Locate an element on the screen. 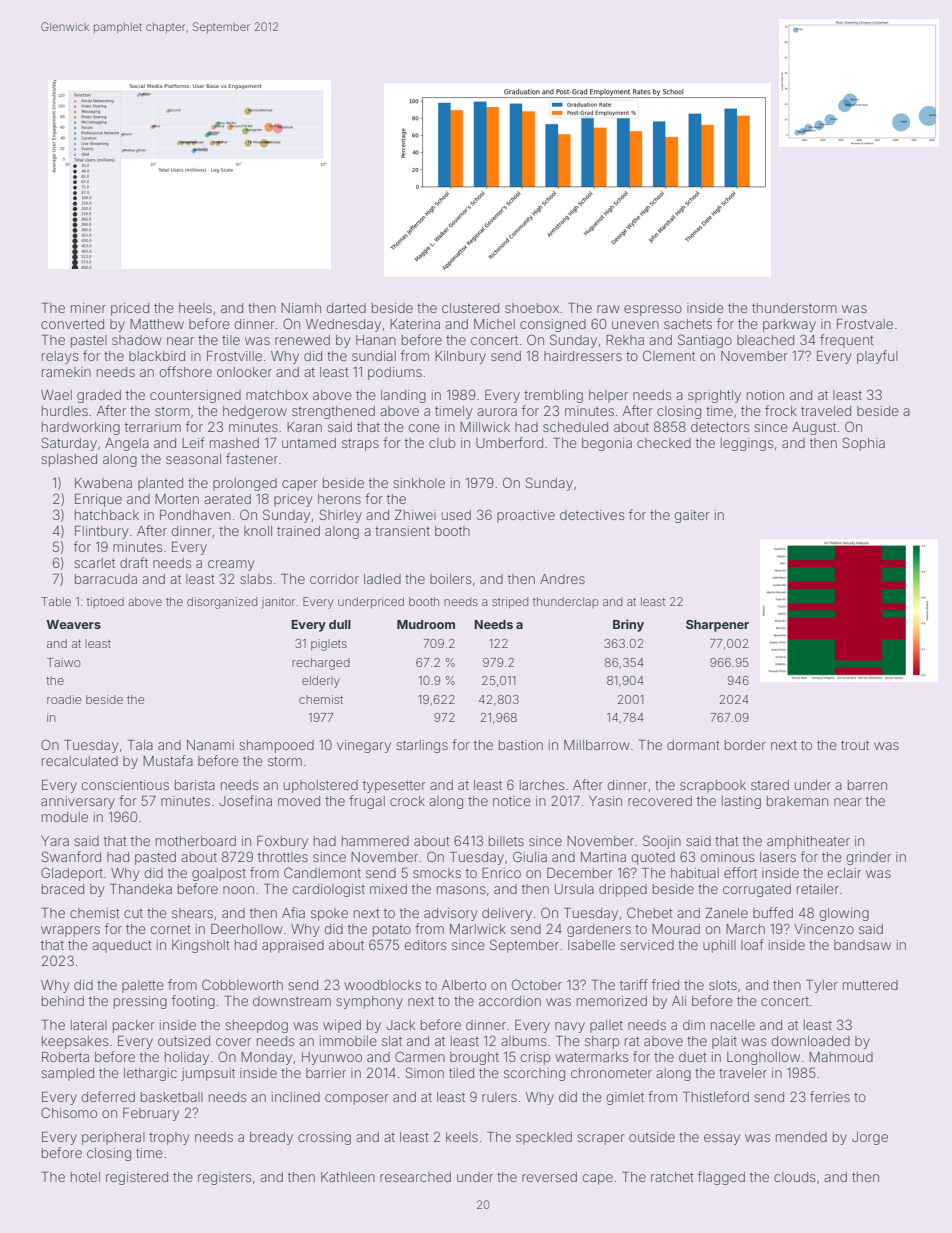 The height and width of the screenshot is (1233, 952). potato is located at coordinates (392, 930).
